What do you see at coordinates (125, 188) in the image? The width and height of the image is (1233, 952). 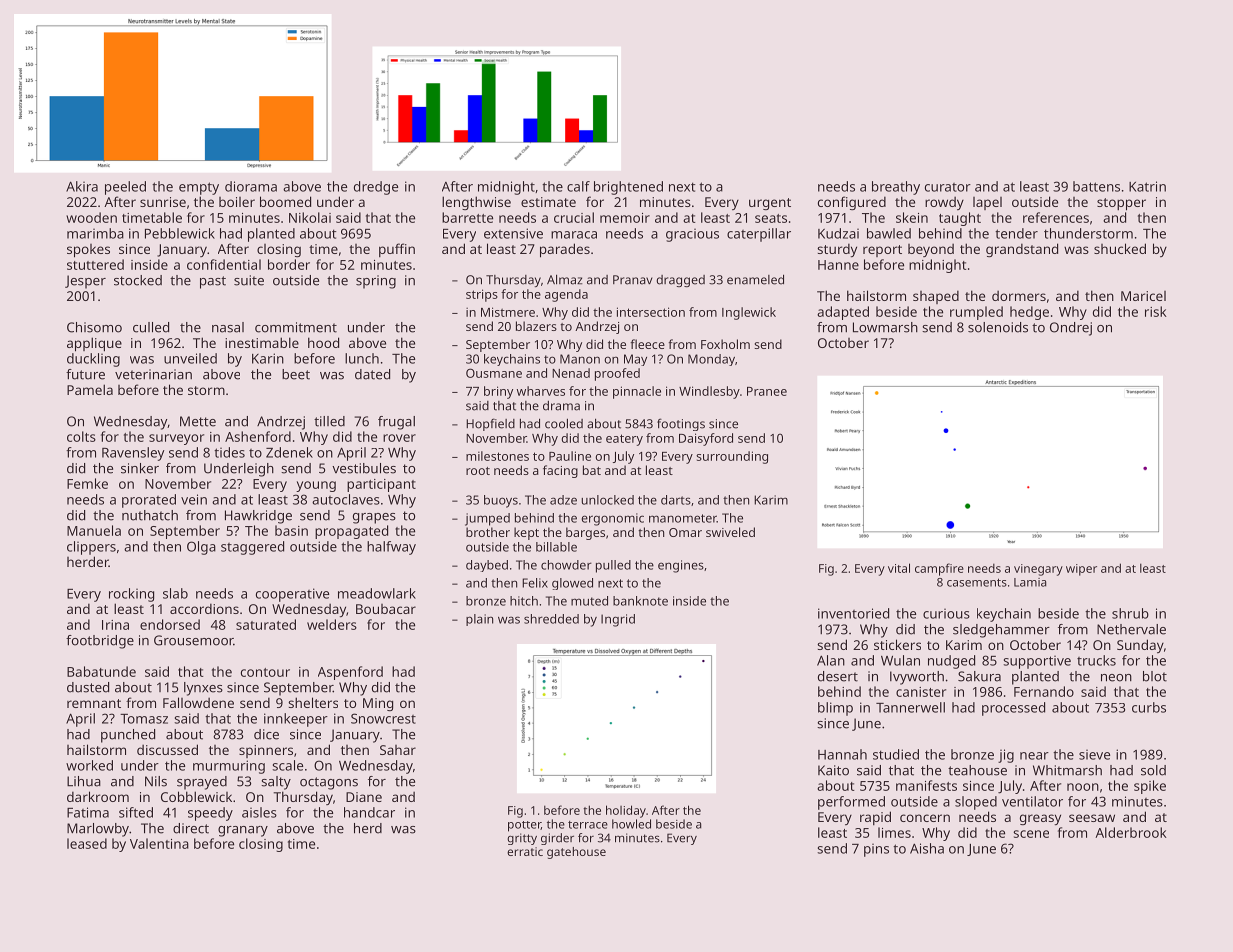 I see `peeled` at bounding box center [125, 188].
